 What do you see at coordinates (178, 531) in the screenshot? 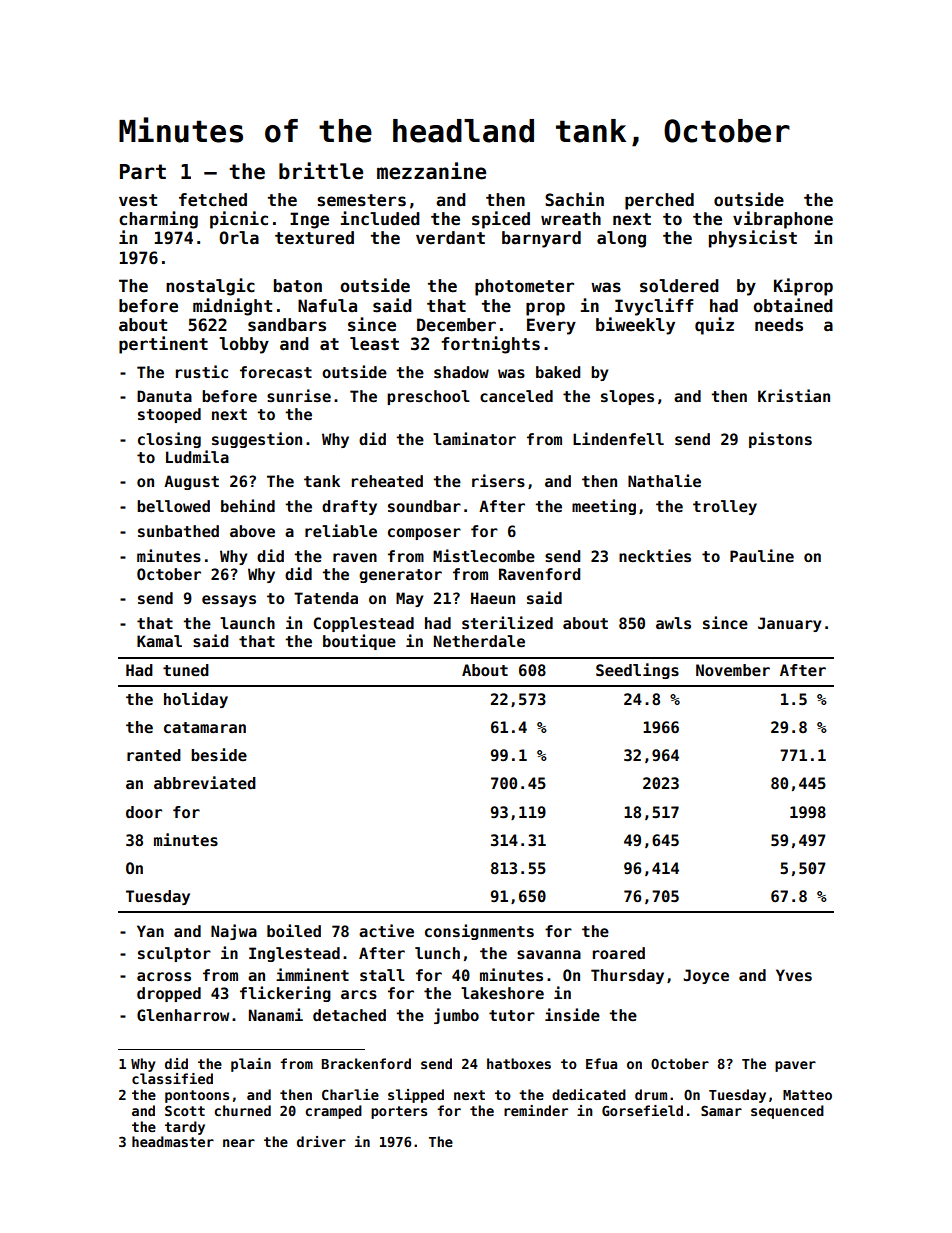
I see `sunbathed` at bounding box center [178, 531].
